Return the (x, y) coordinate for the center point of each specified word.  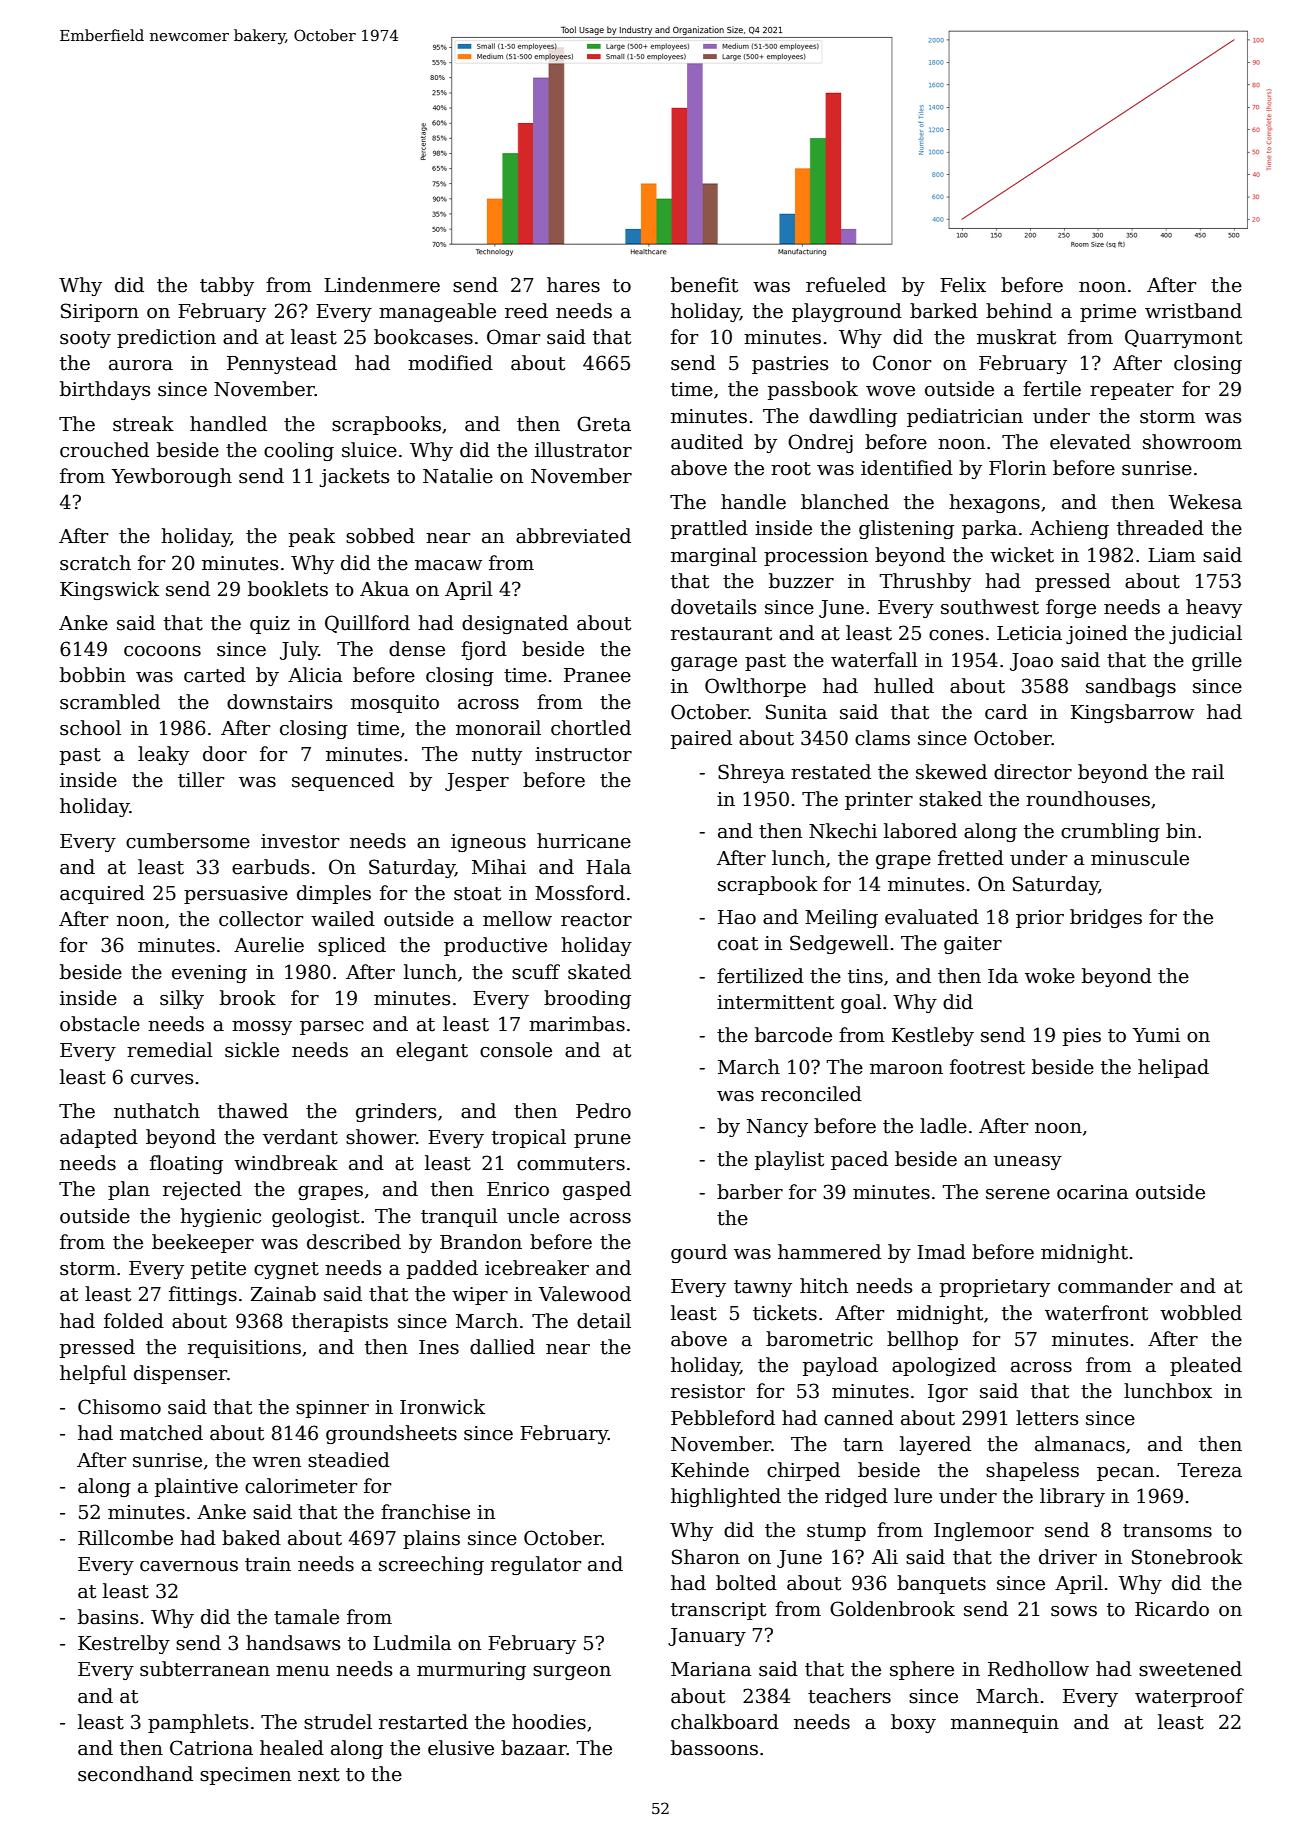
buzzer (801, 581)
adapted (99, 1138)
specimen (245, 1776)
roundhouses (1088, 799)
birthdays (105, 390)
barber (750, 1192)
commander (1115, 1286)
